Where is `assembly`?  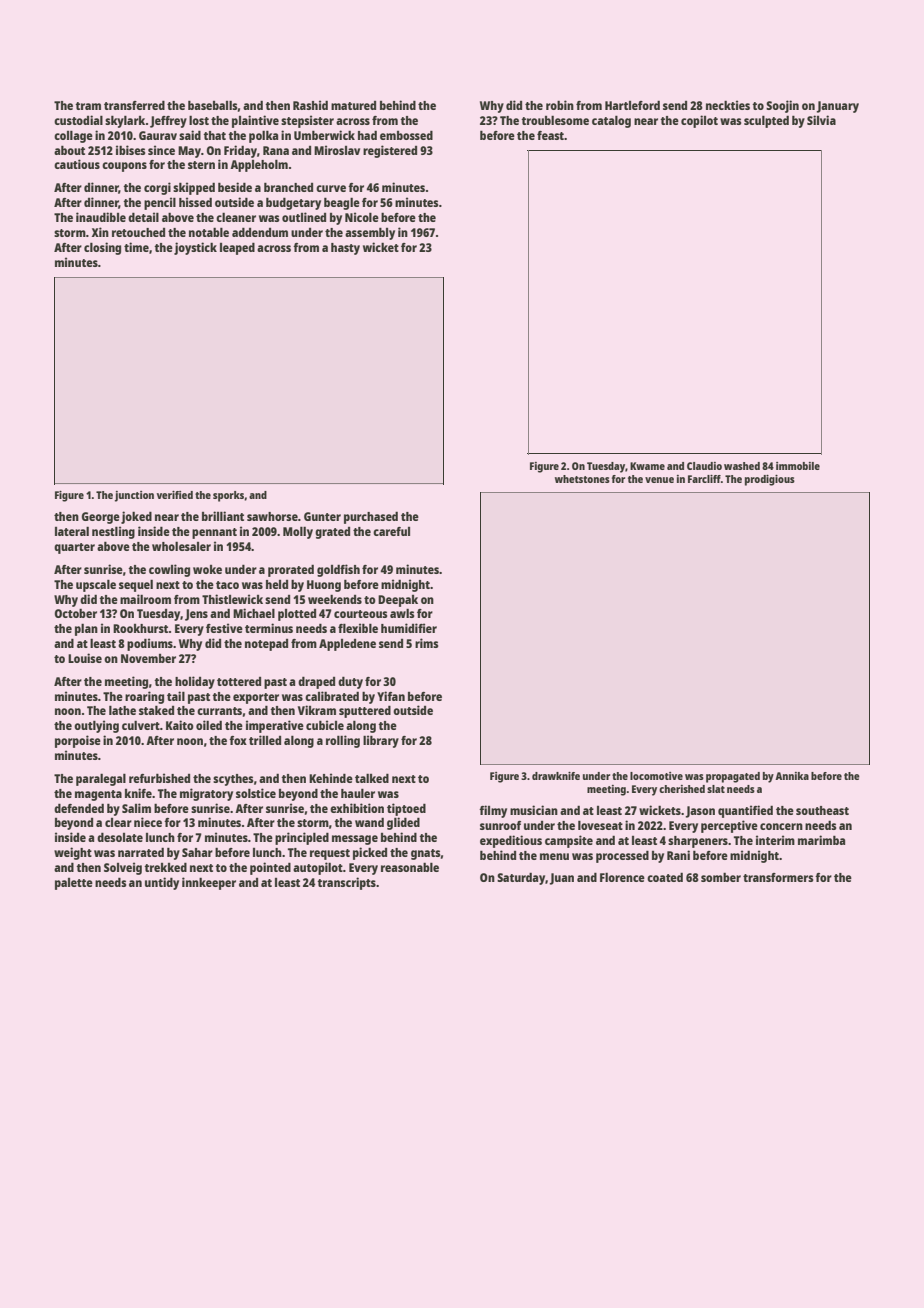
assembly is located at coordinates (370, 234).
